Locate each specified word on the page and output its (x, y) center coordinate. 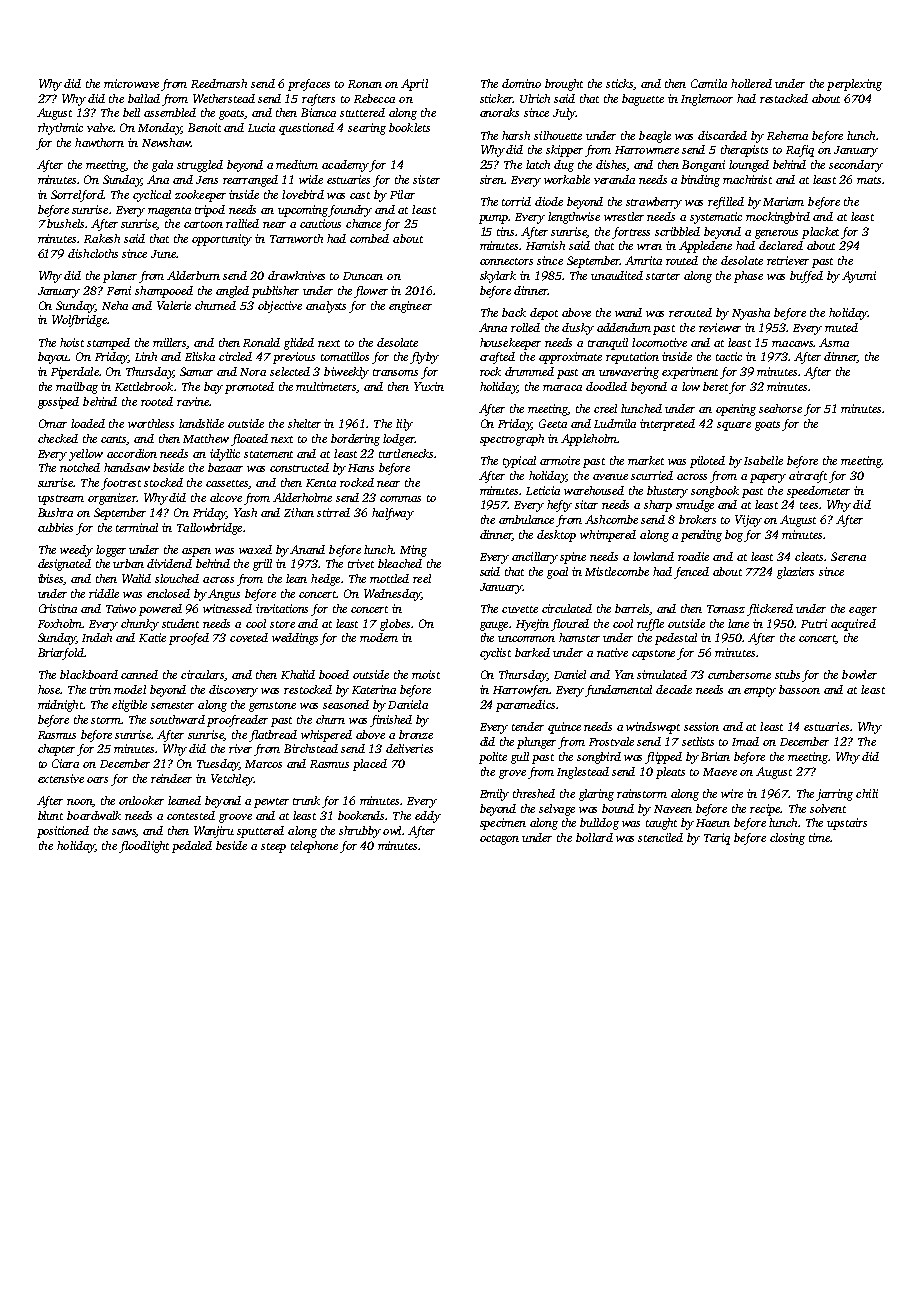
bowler (859, 674)
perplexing (854, 85)
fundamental (619, 691)
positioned (63, 832)
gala (162, 166)
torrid (516, 201)
